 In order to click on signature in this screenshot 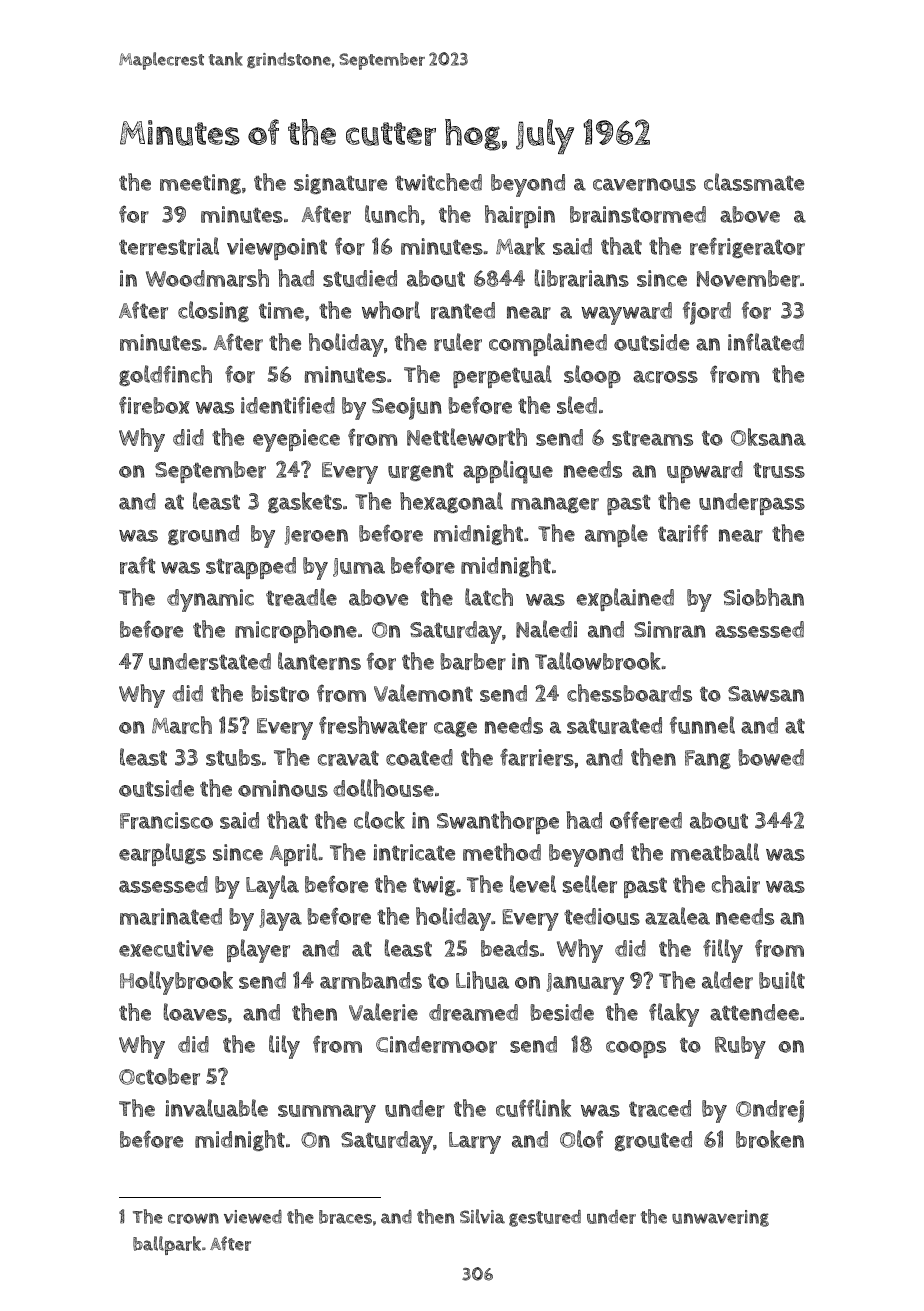, I will do `click(340, 184)`.
